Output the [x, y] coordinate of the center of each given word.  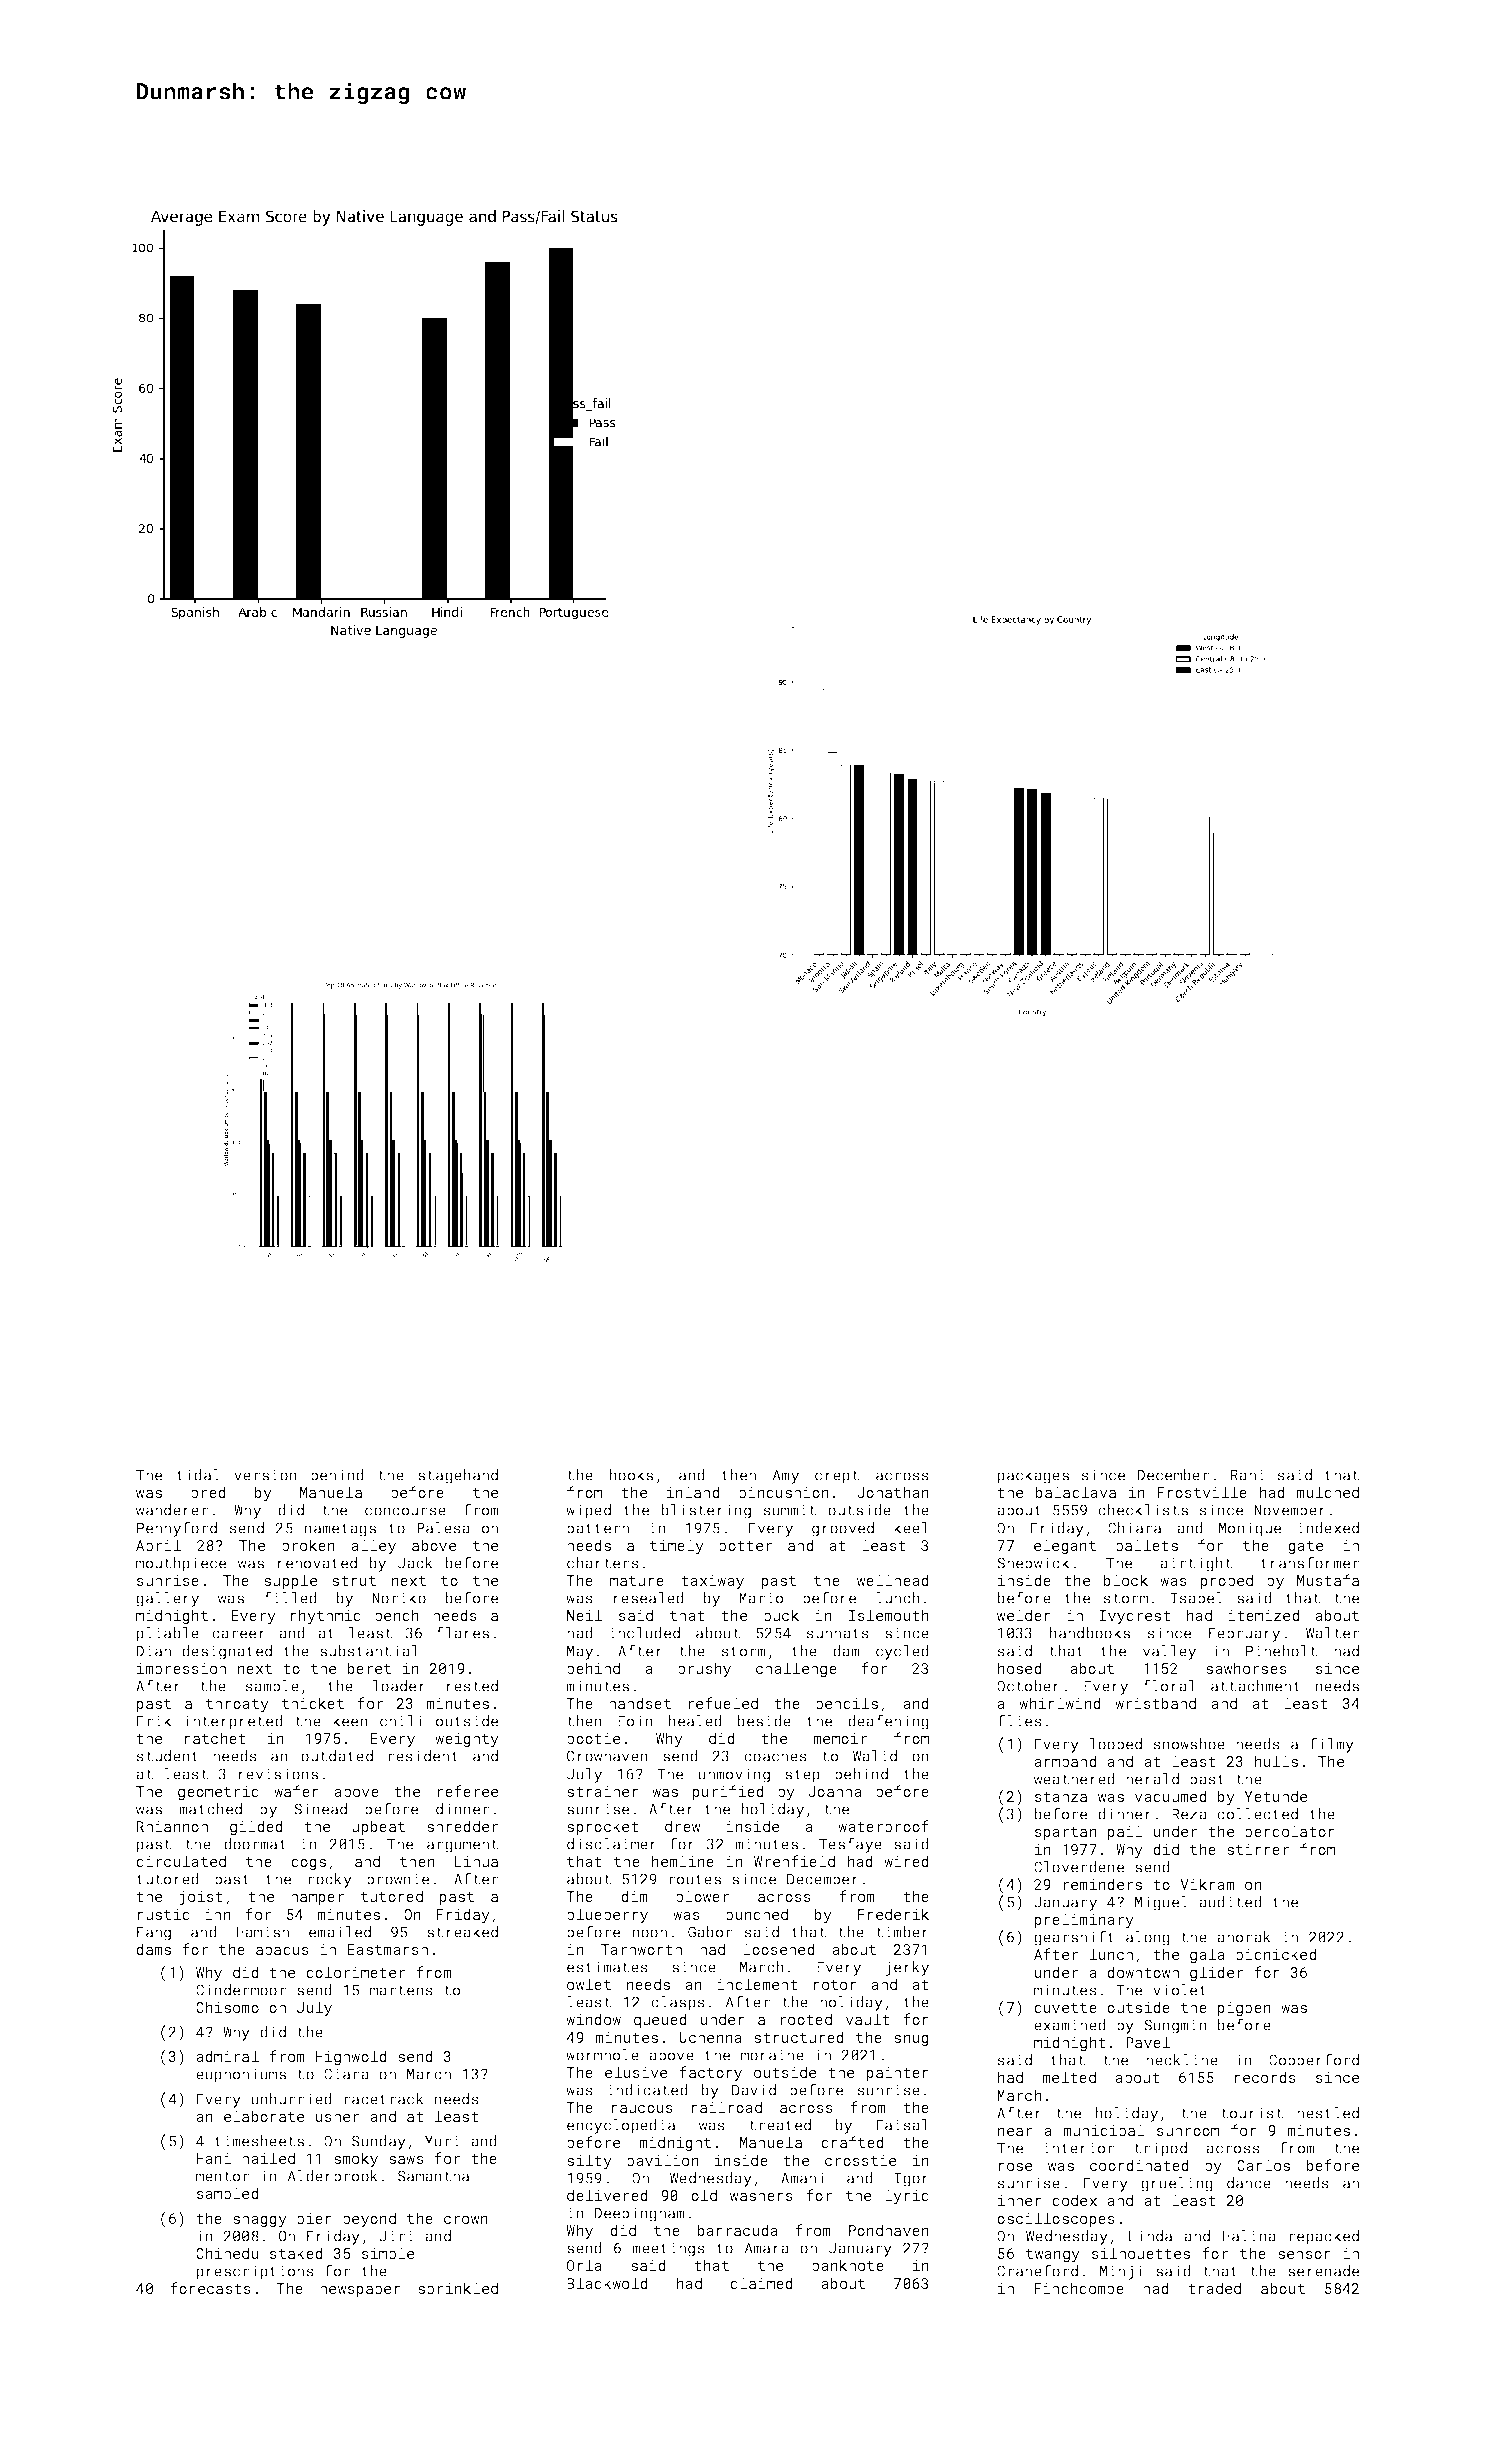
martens [401, 1990]
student [168, 1756]
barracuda [738, 2230]
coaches [775, 1756]
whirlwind [1060, 1703]
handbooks [1090, 1633]
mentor [222, 2176]
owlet [589, 1984]
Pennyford [177, 1529]
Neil [584, 1615]
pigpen [1244, 2009]
